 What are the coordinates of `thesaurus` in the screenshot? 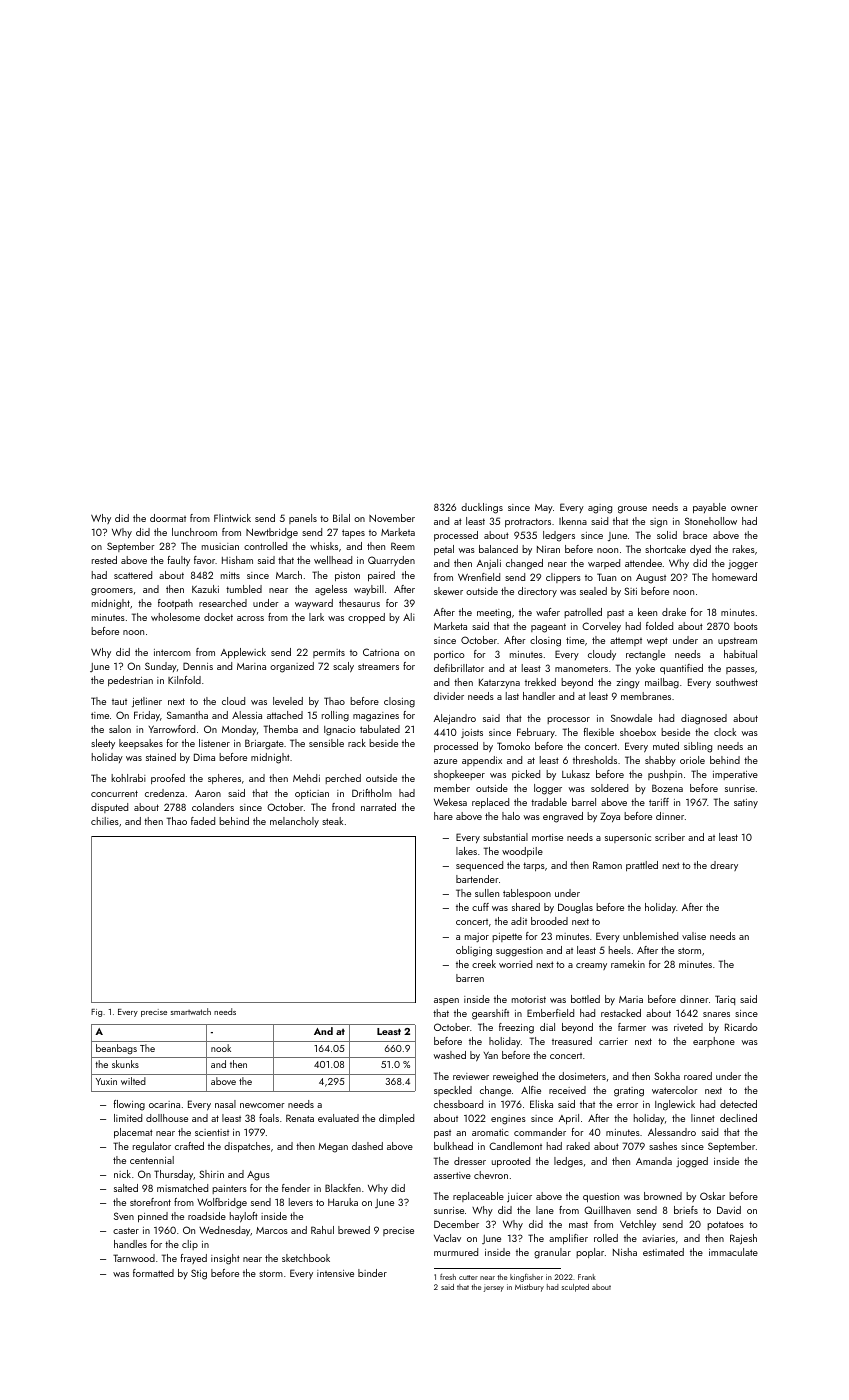 It's located at (359, 603).
